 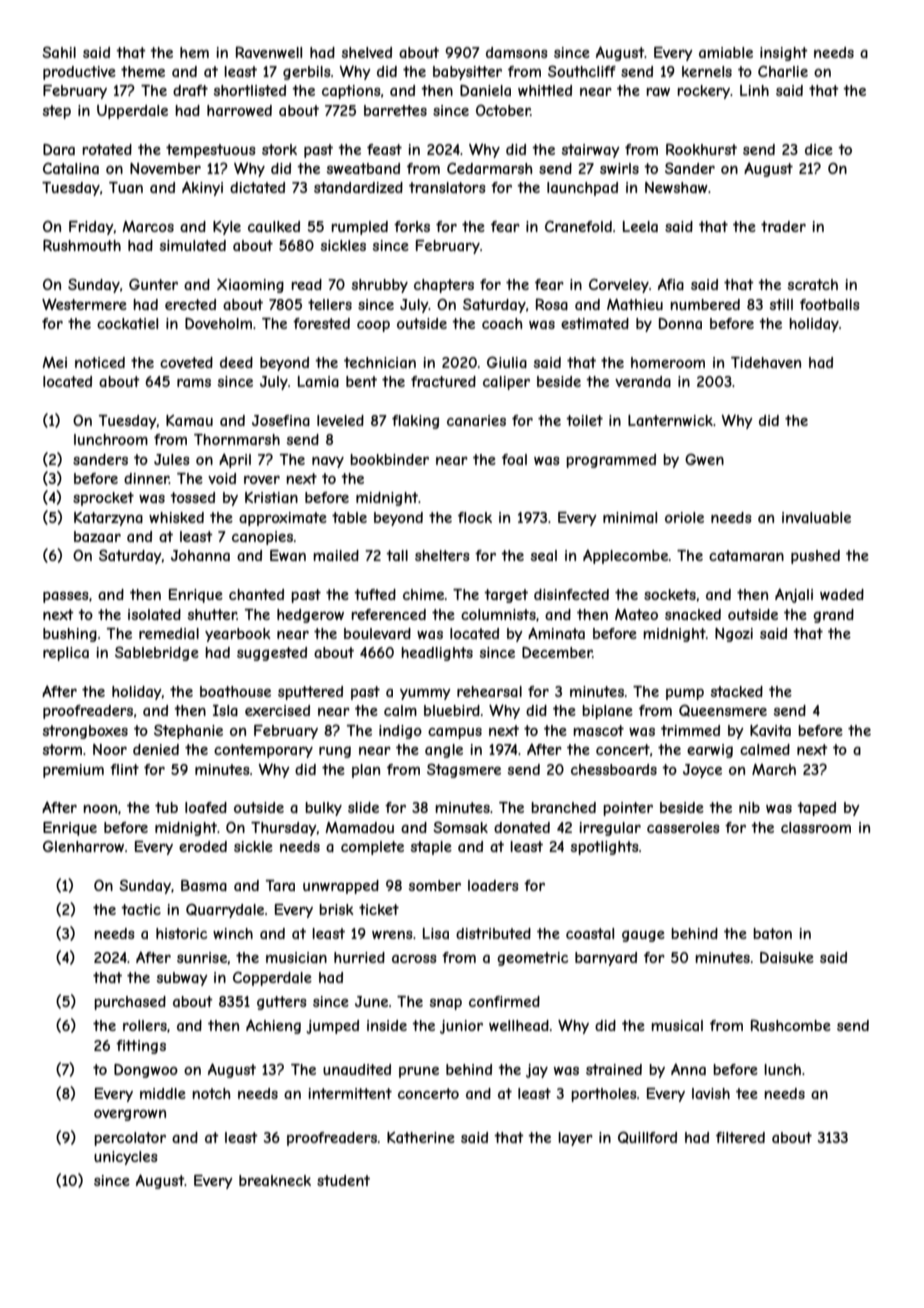 I want to click on invaluable, so click(x=816, y=517).
